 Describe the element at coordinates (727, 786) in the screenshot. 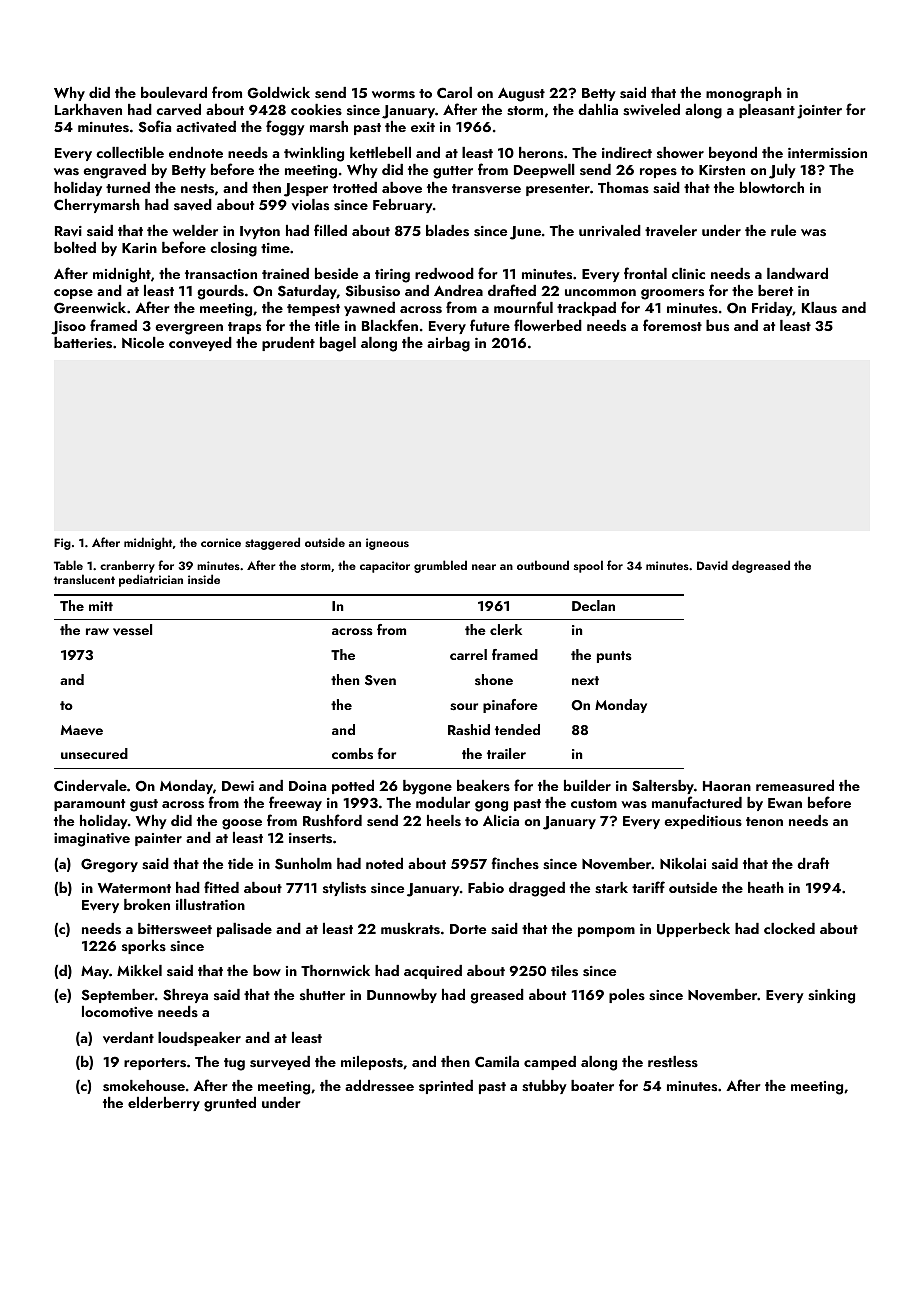

I see `Haoran` at that location.
